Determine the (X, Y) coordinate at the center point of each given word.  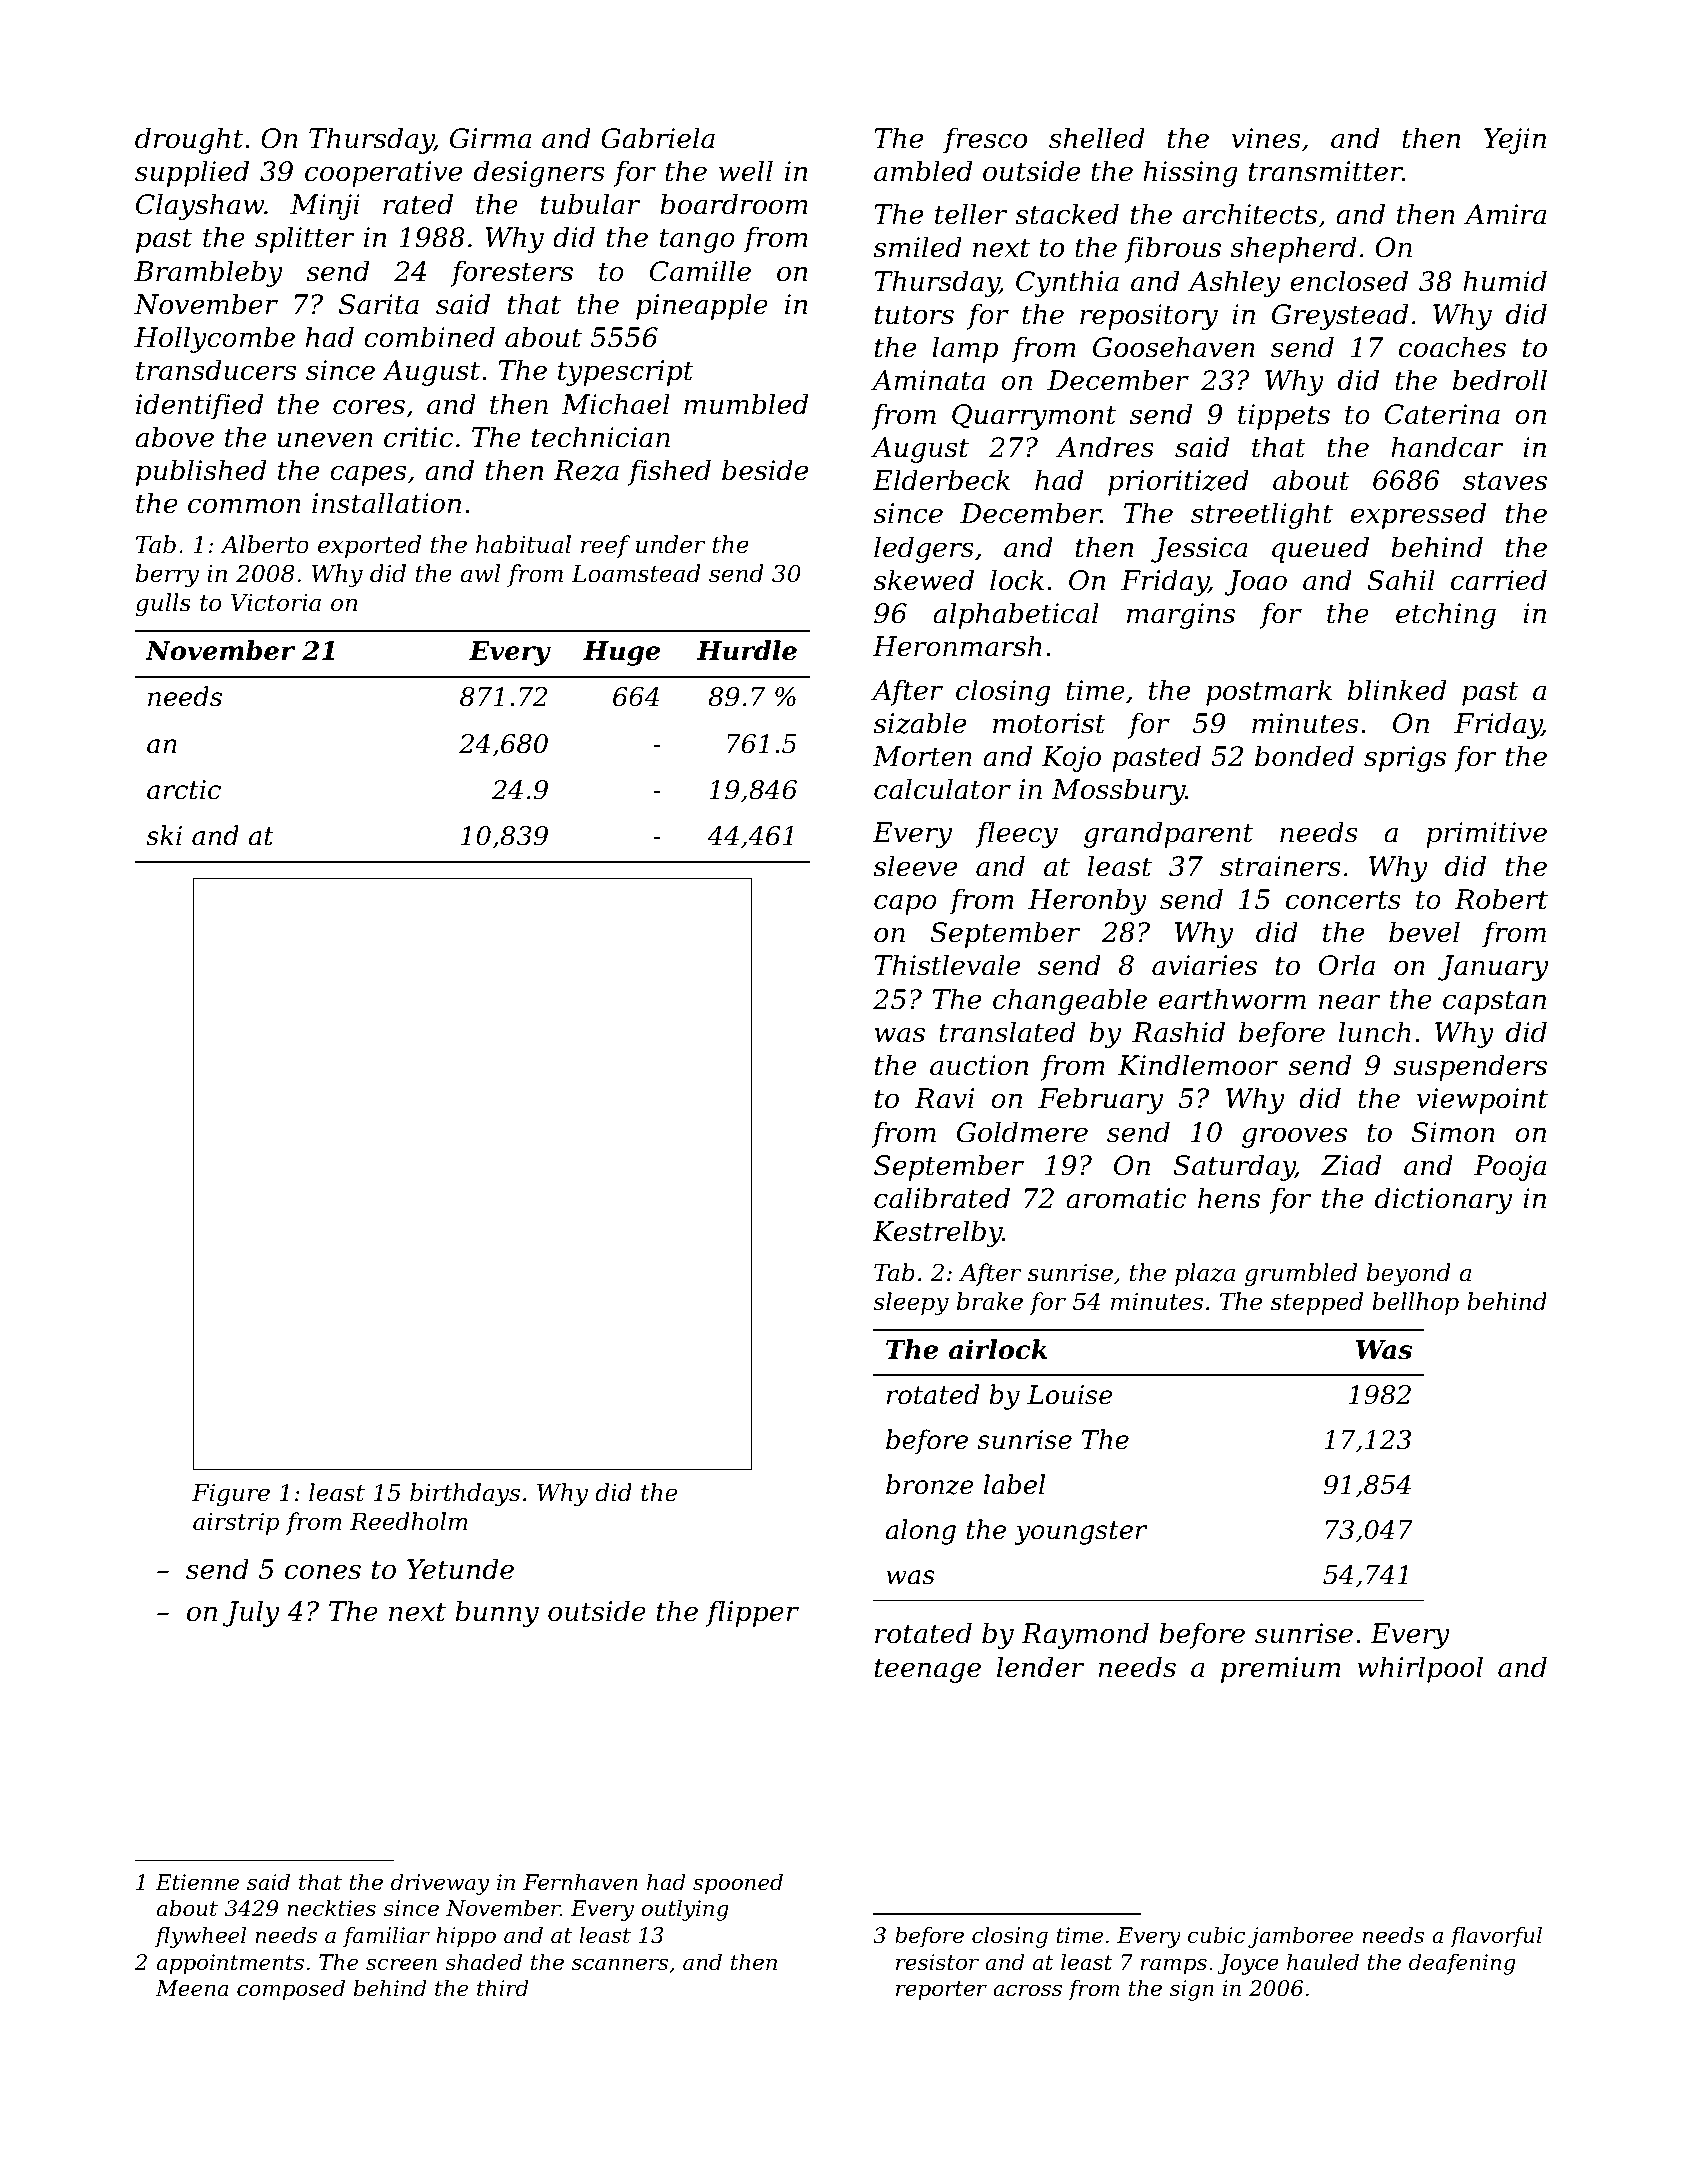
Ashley (1234, 283)
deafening (1462, 1964)
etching (1446, 615)
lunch (1375, 1032)
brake (990, 1301)
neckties (331, 1908)
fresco (985, 140)
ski (164, 835)
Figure (231, 1495)
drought (189, 140)
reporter (941, 1991)
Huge (621, 653)
